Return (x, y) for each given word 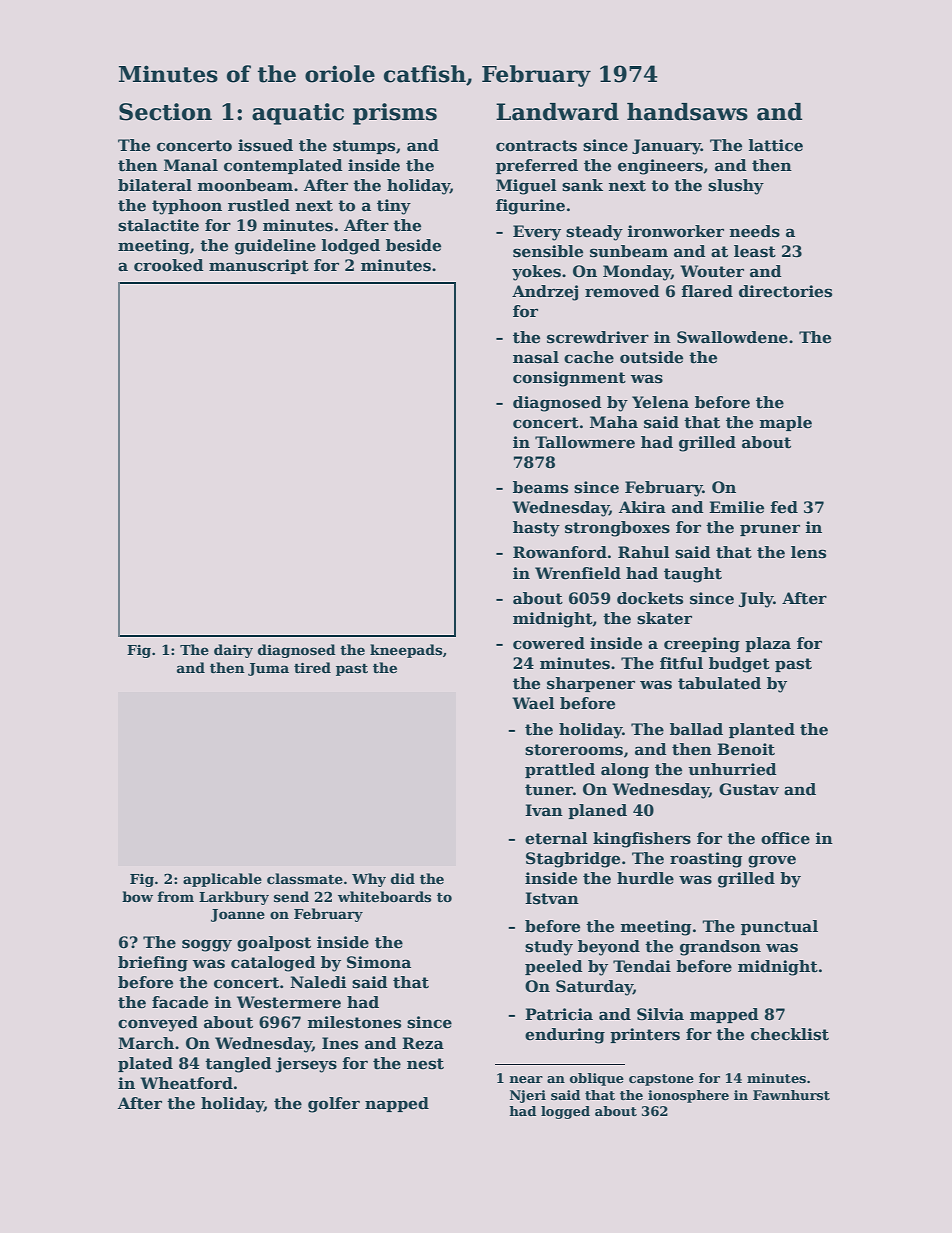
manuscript (259, 266)
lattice (776, 145)
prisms (395, 114)
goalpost (274, 944)
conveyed (158, 1024)
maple (786, 423)
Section (165, 112)
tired (312, 667)
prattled (560, 770)
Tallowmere (585, 442)
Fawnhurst (791, 1095)
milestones (354, 1022)
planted (762, 730)
